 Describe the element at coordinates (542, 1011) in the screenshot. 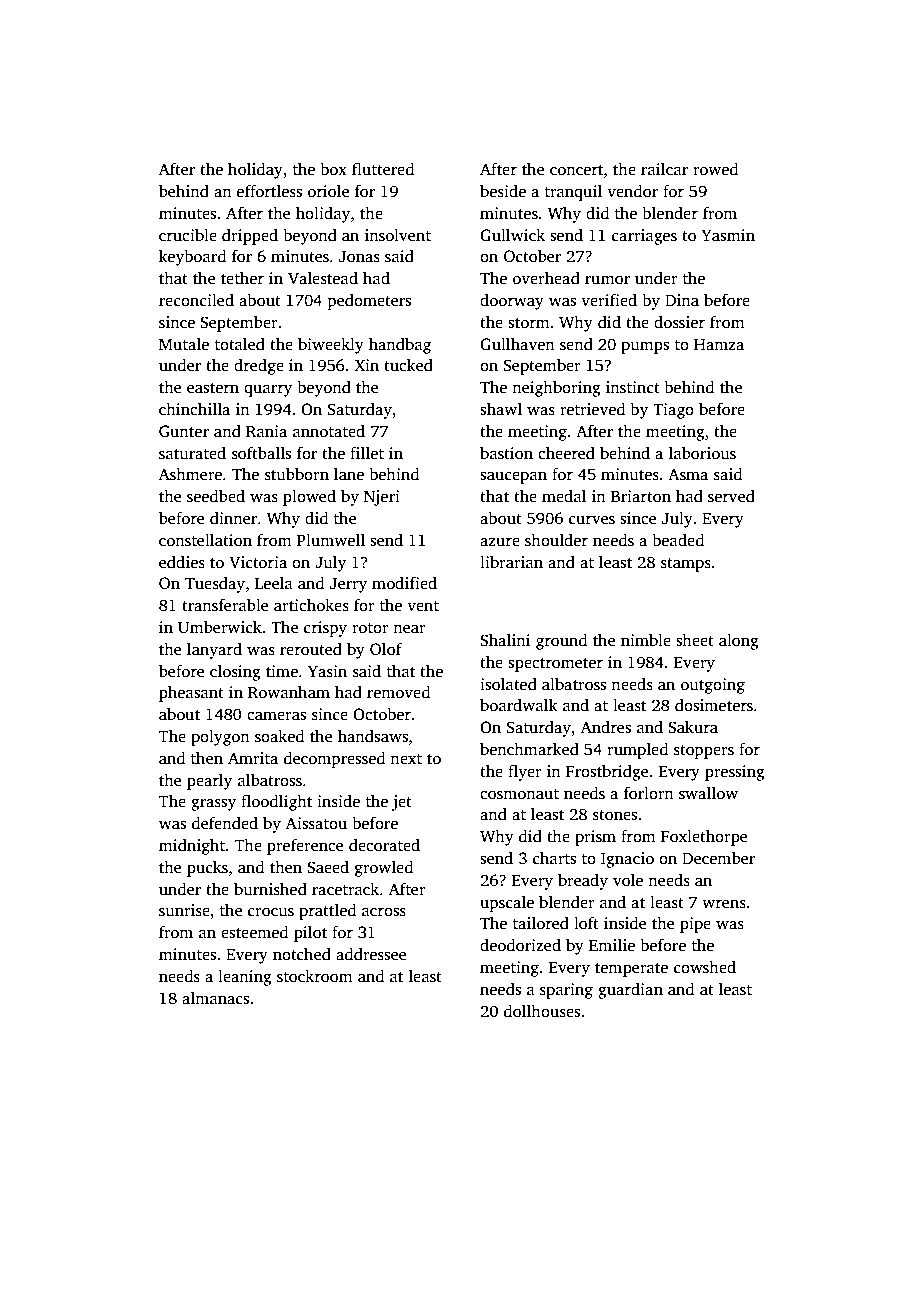

I see `dollhouses` at that location.
